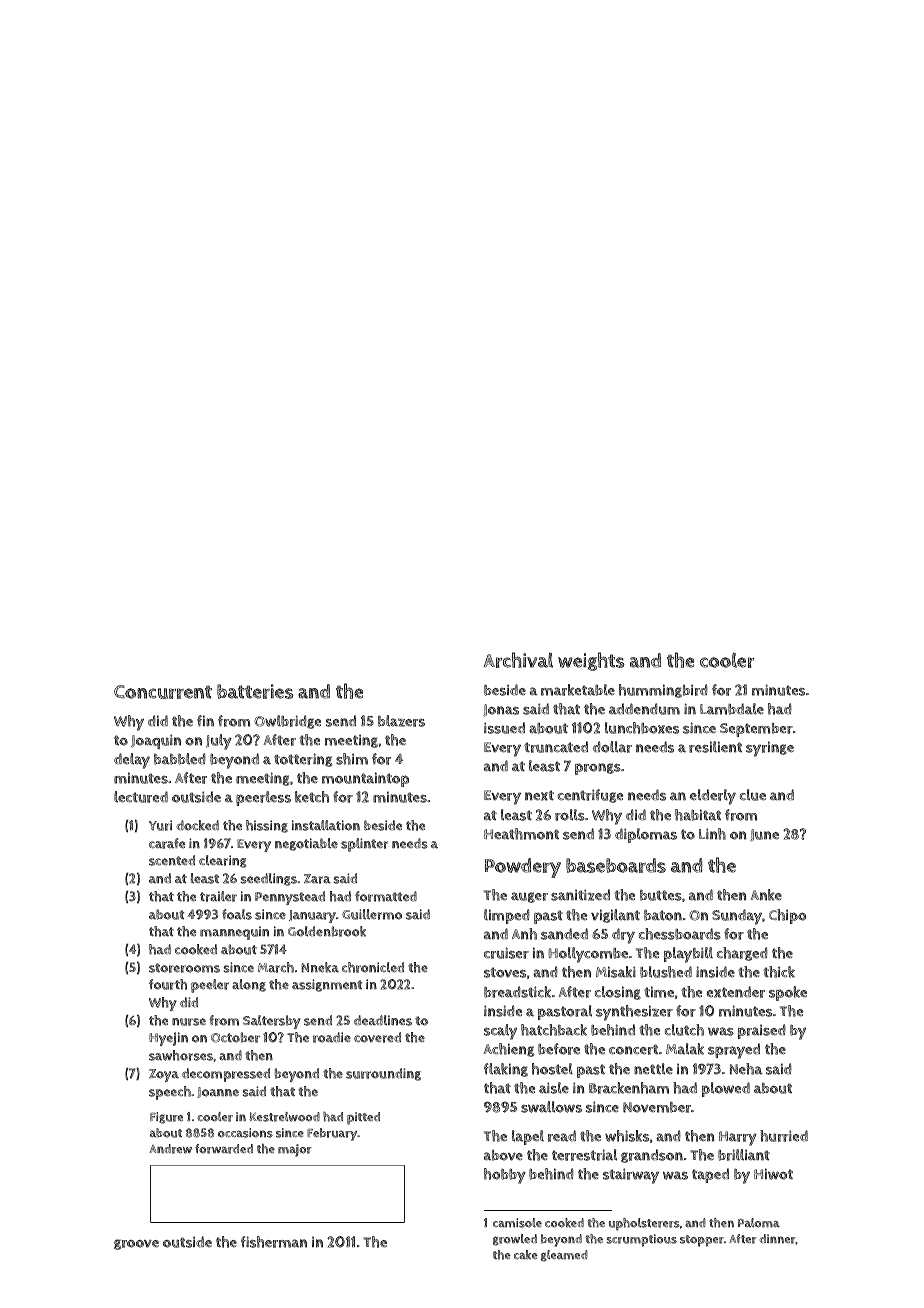  I want to click on groove, so click(136, 1244).
